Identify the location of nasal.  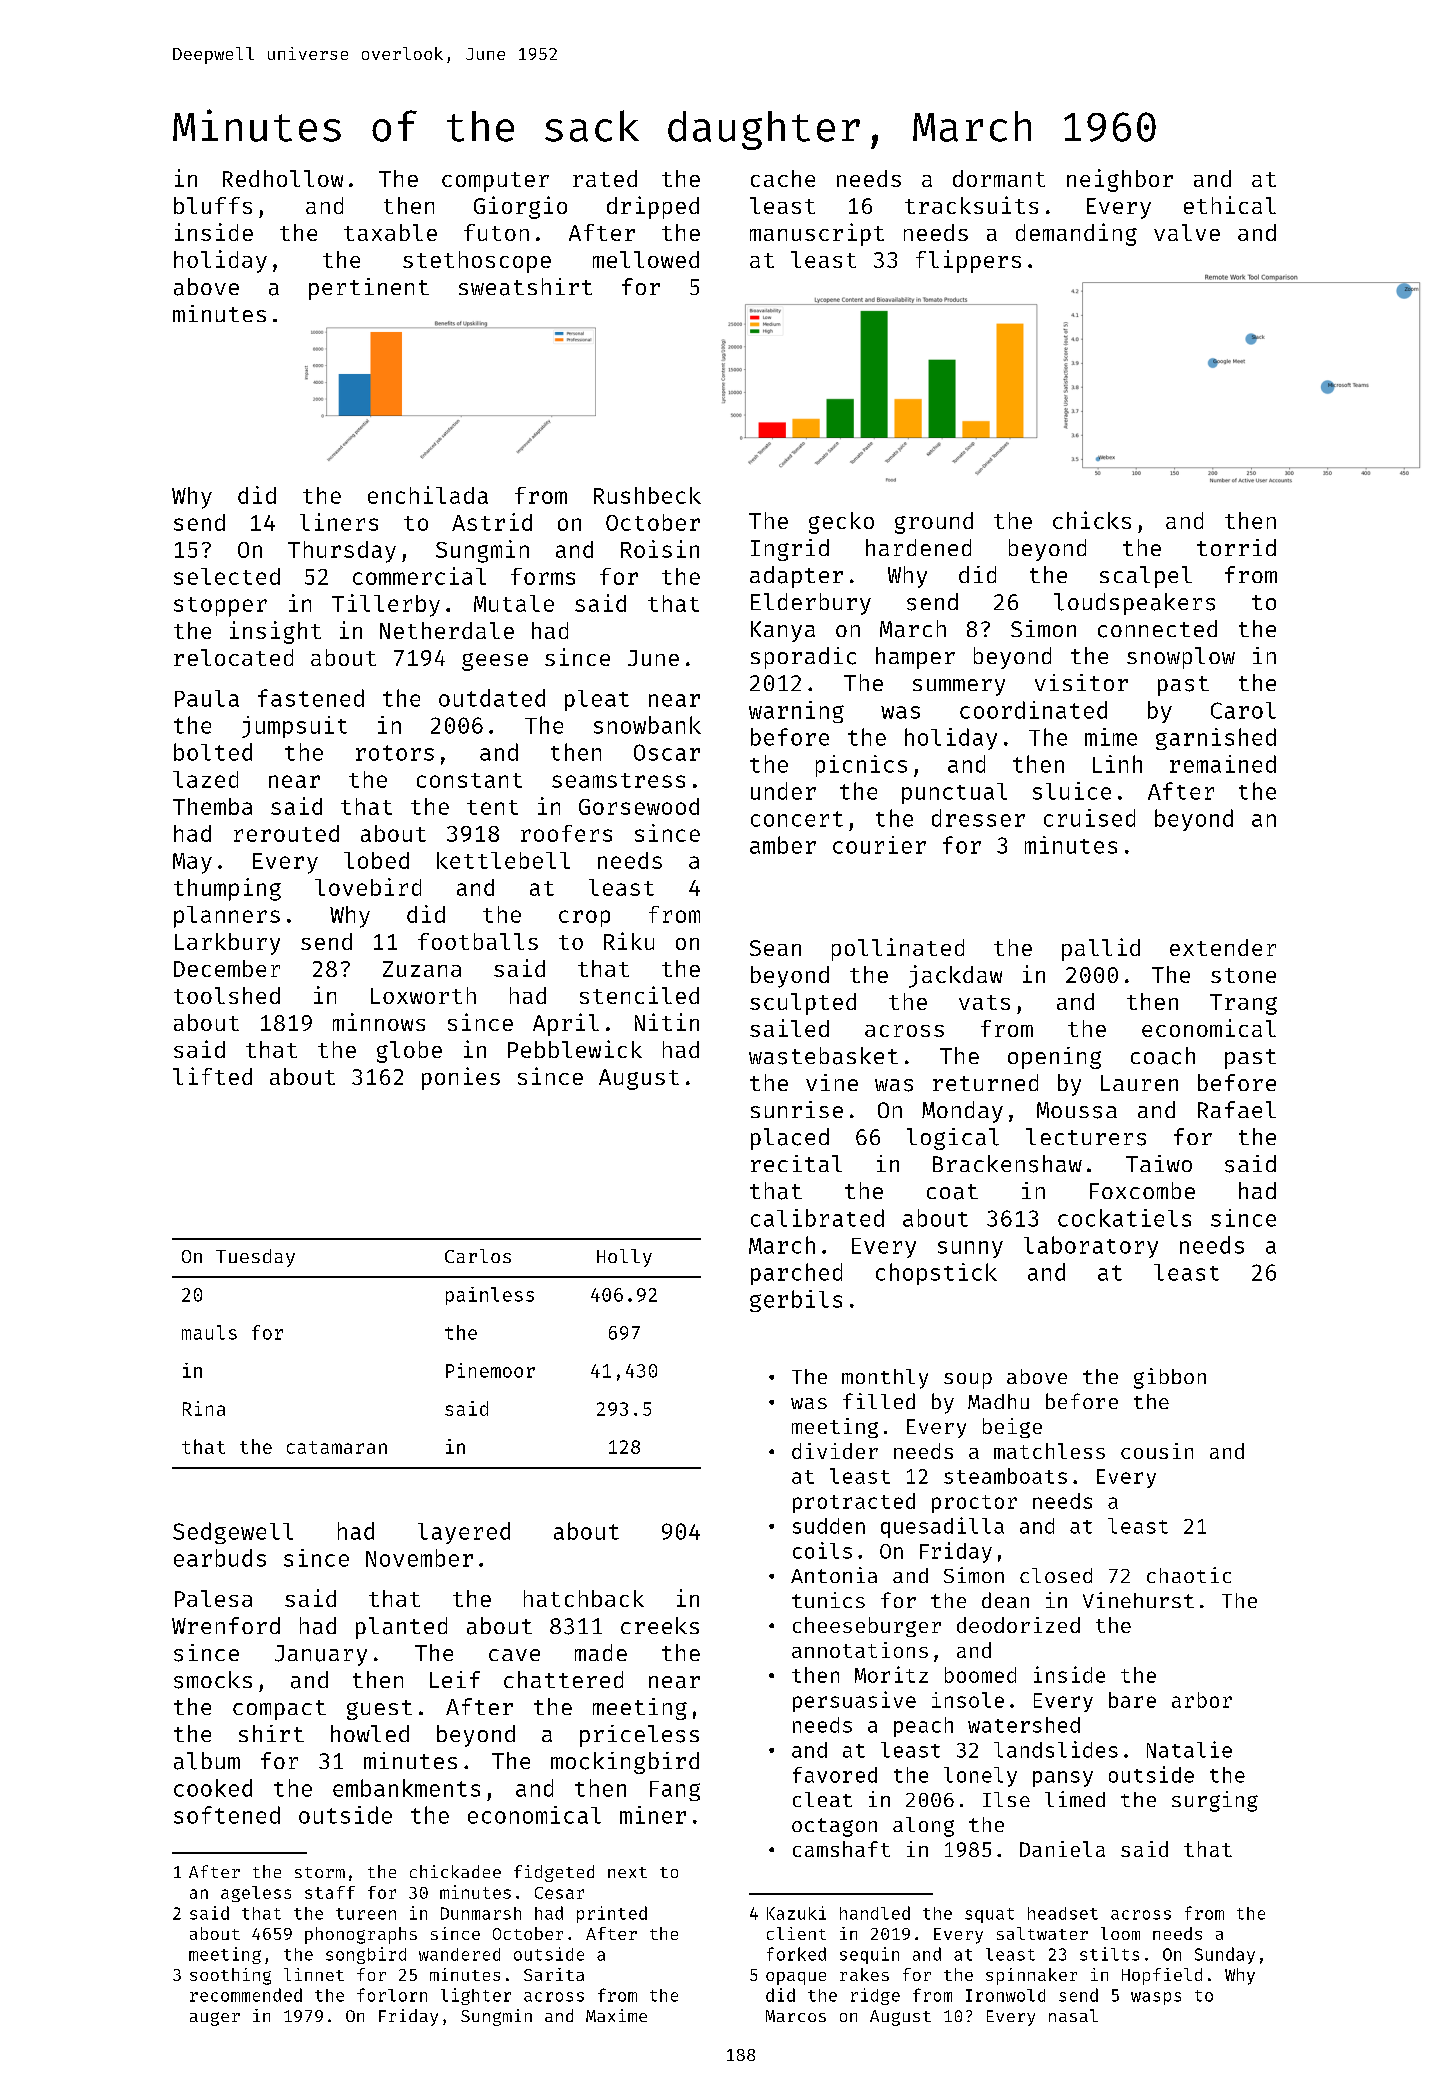
(1073, 2015).
